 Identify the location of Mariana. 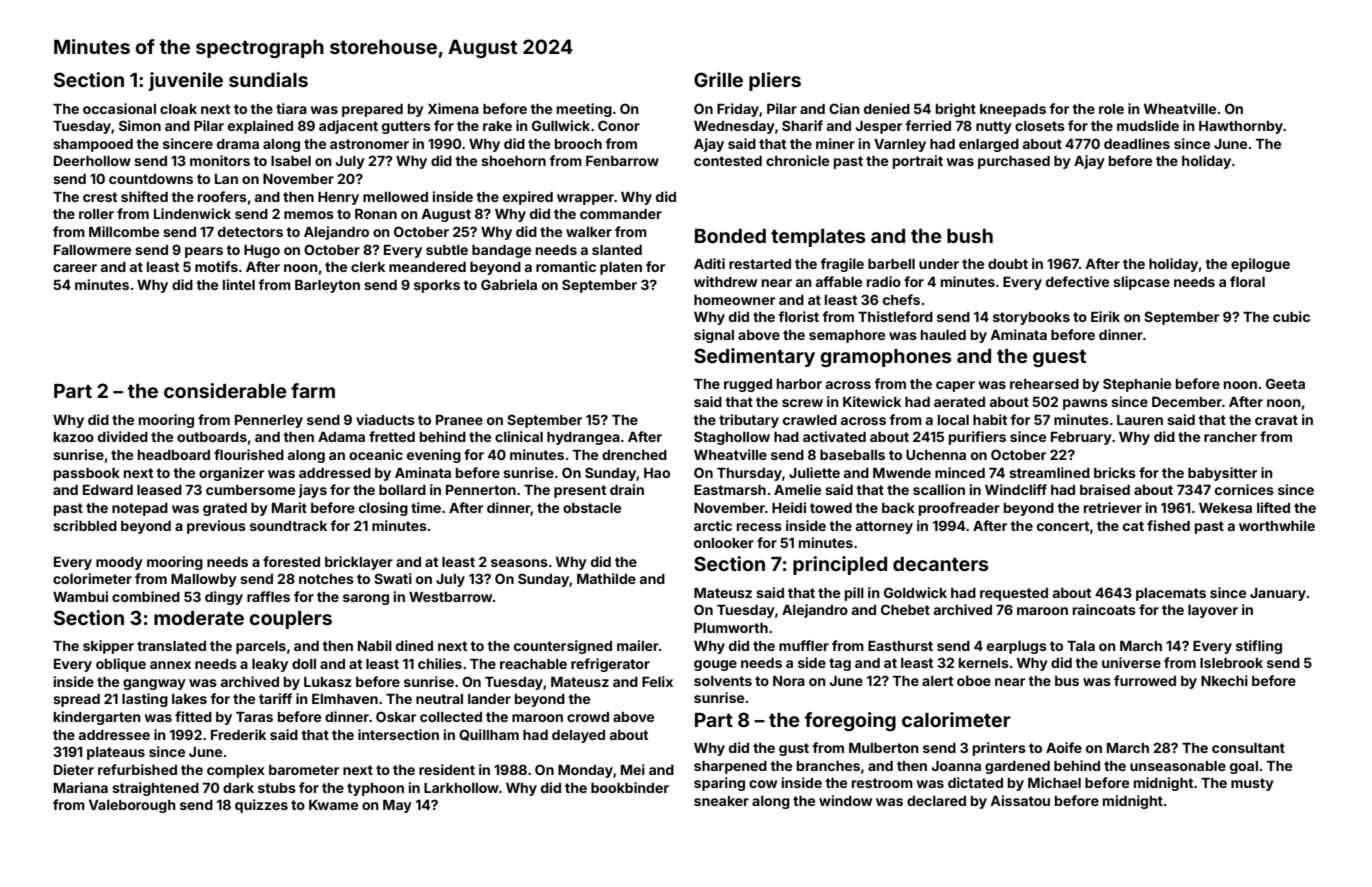
(81, 787).
